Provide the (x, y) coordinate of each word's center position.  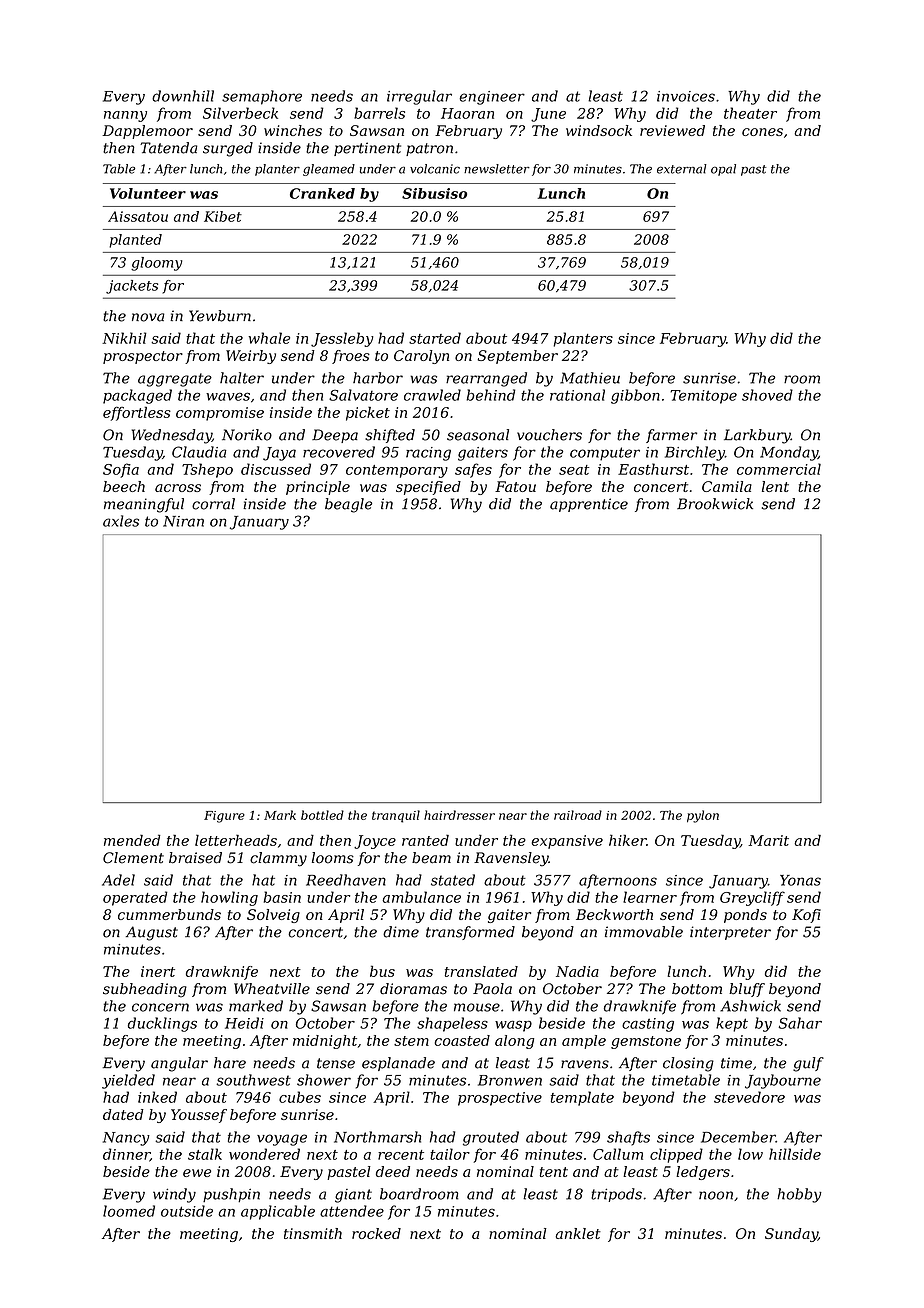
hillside (795, 1154)
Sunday (791, 1235)
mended (132, 840)
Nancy (126, 1139)
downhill (183, 96)
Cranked (322, 193)
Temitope (703, 397)
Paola (492, 989)
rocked (376, 1233)
